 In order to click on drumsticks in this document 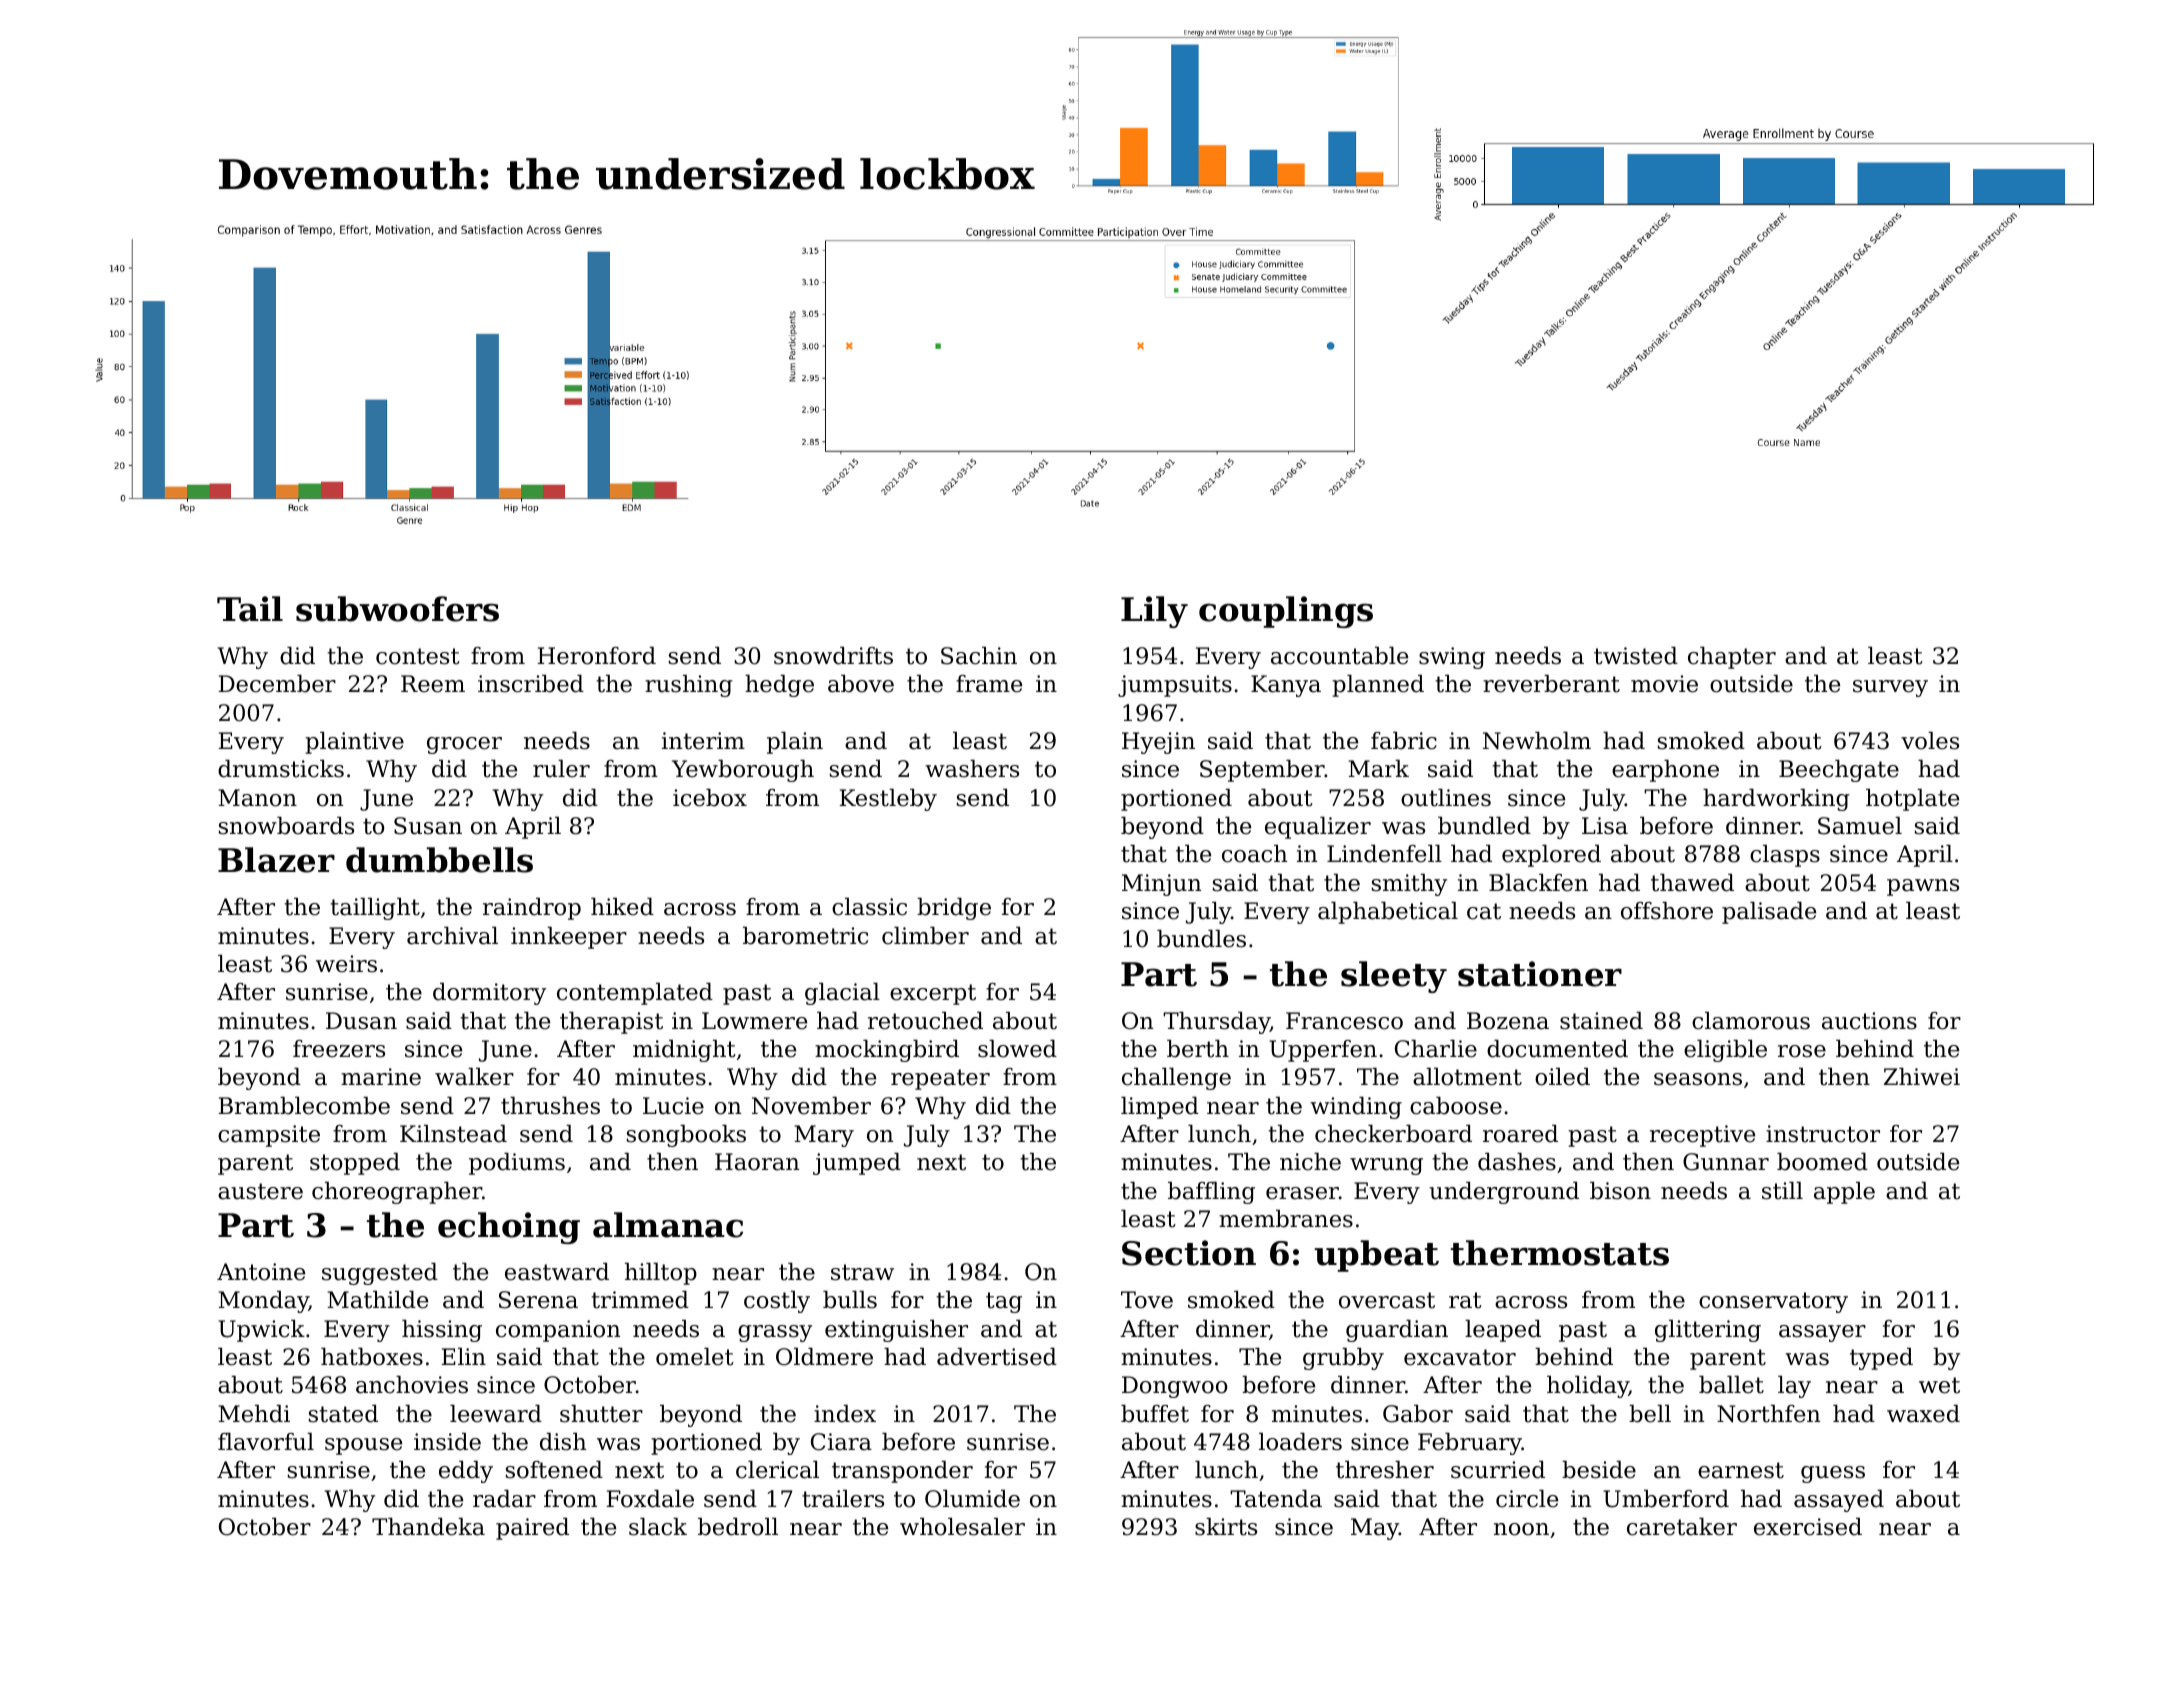, I will do `click(281, 769)`.
